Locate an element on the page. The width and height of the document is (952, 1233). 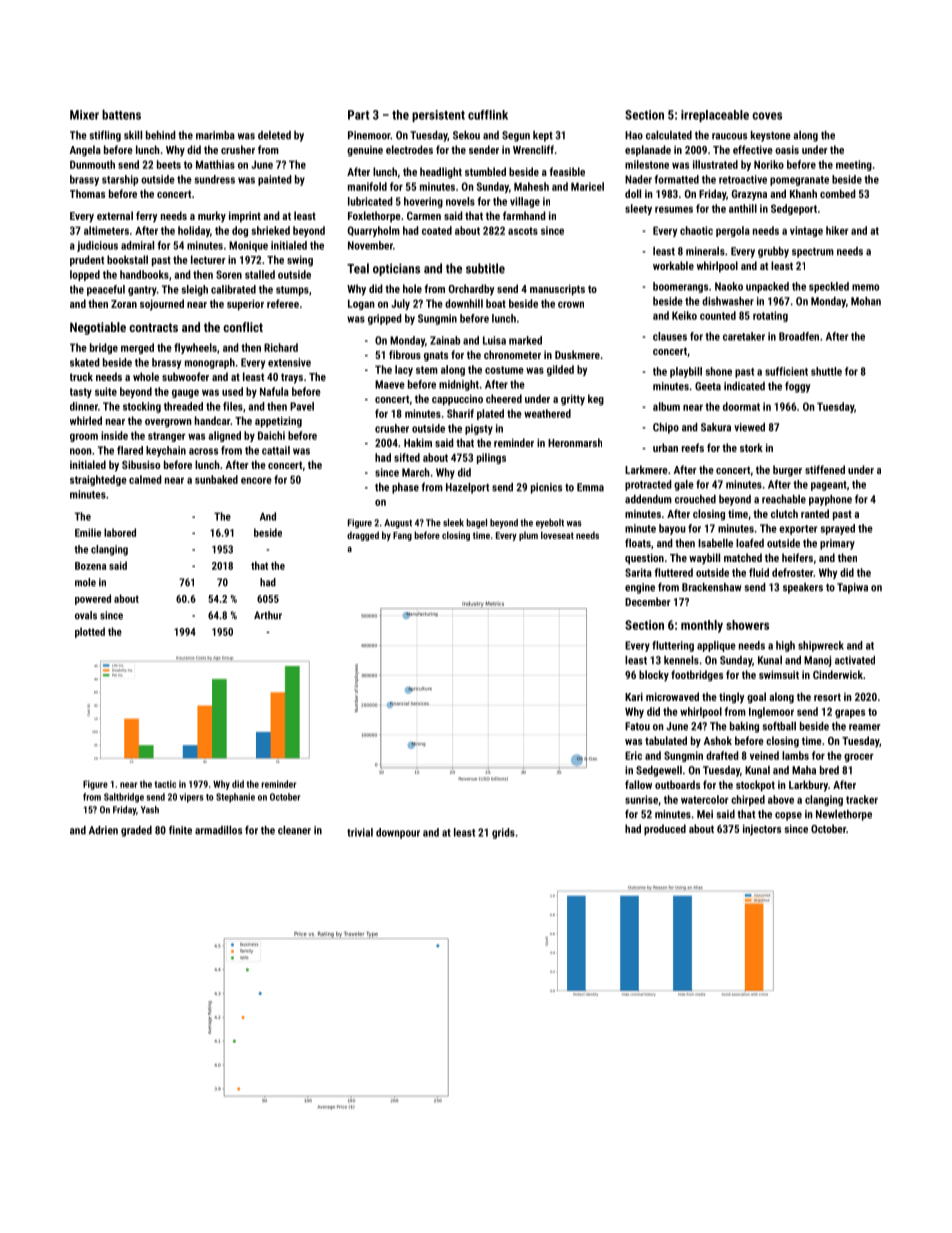
ovals is located at coordinates (86, 615).
